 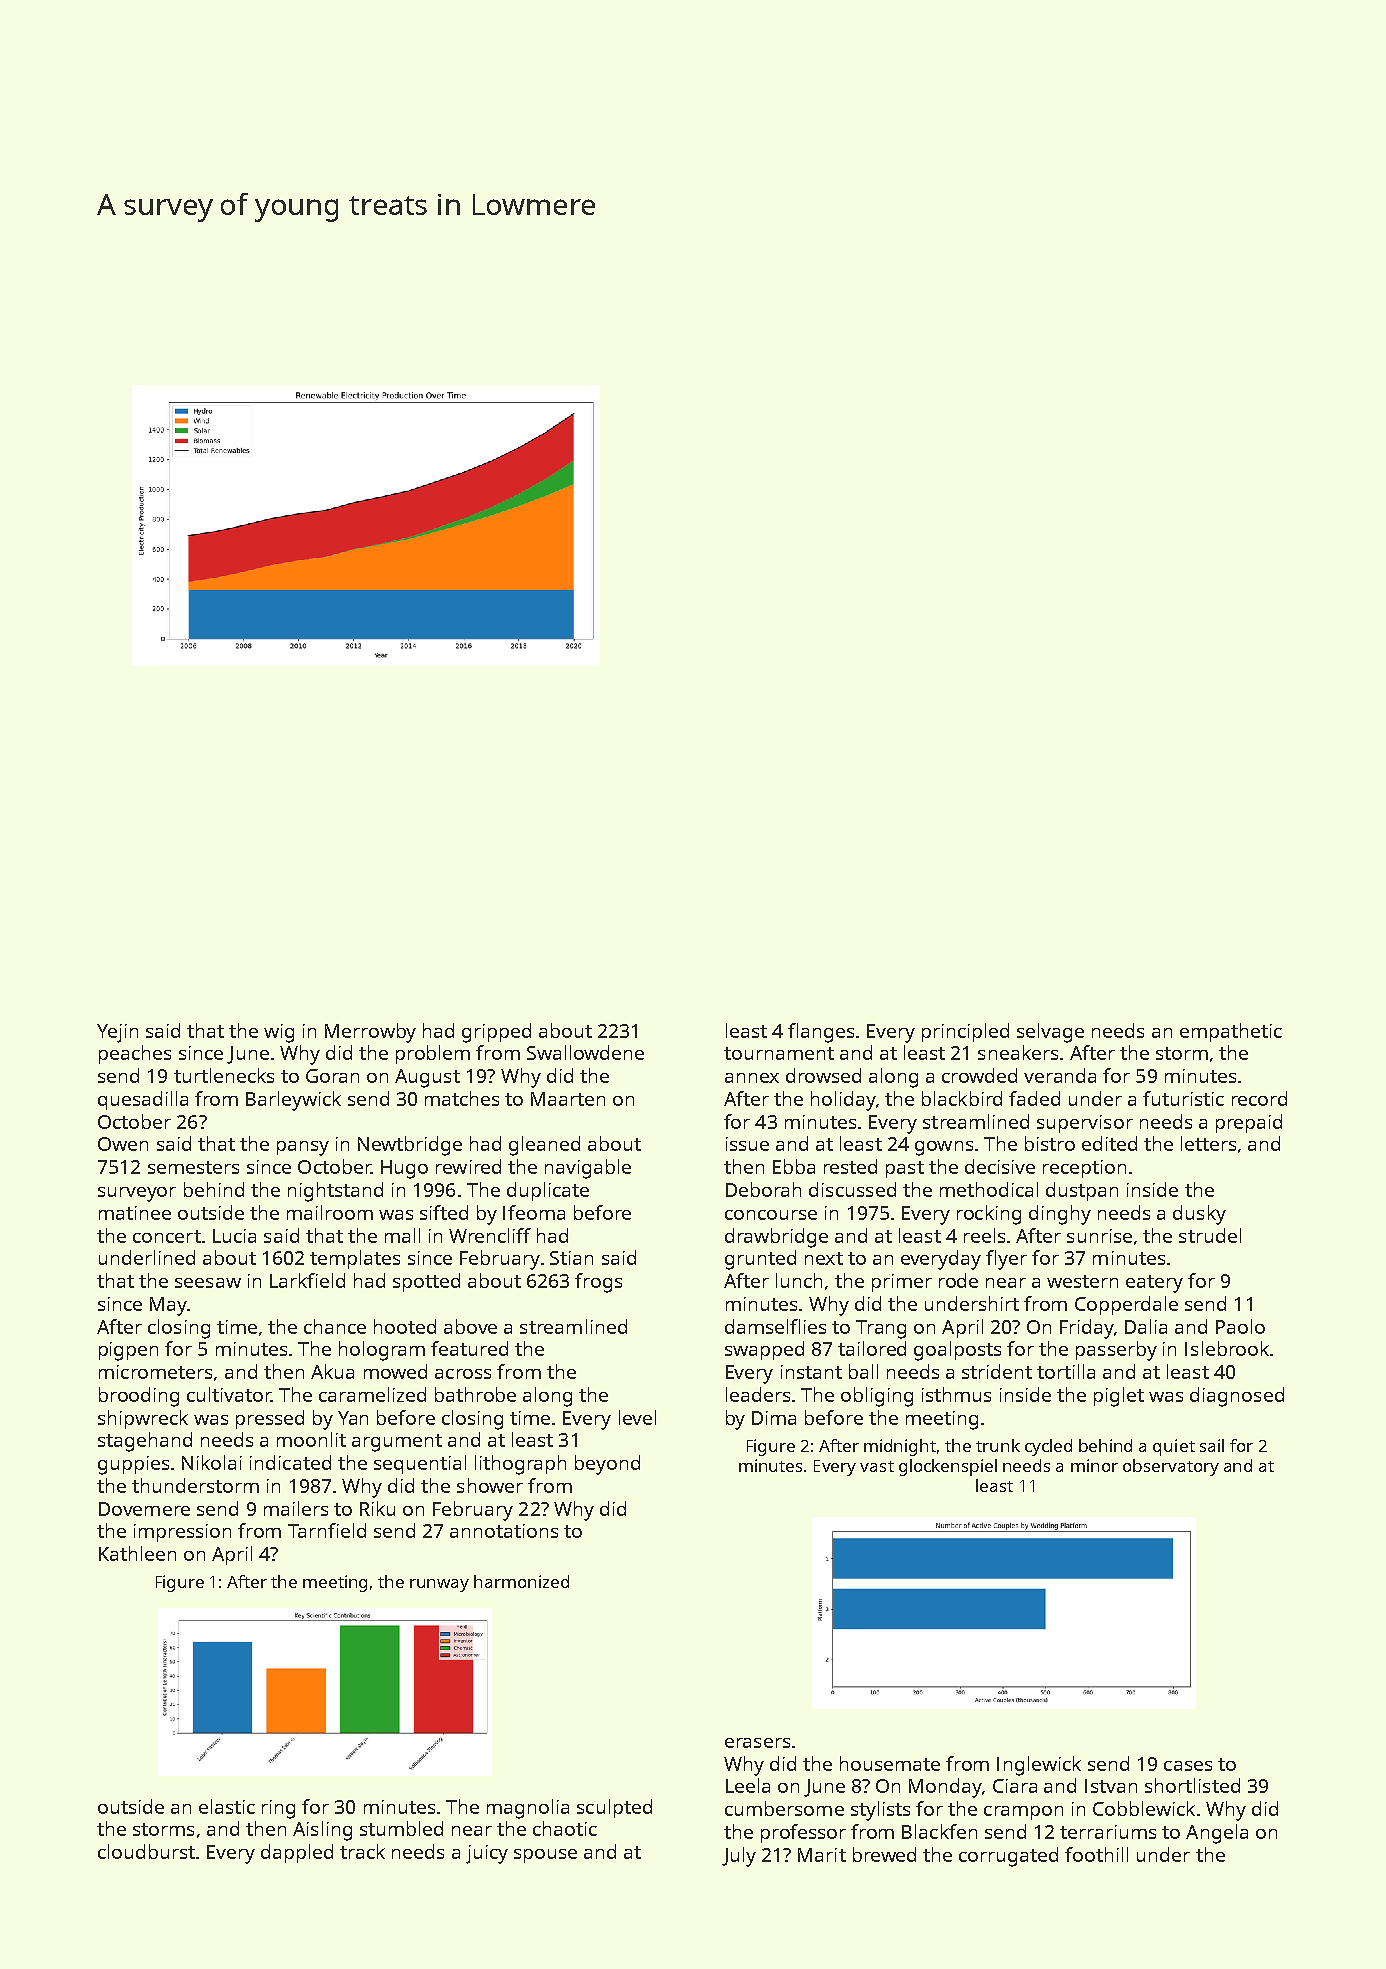 What do you see at coordinates (1111, 1786) in the page?
I see `Istvan` at bounding box center [1111, 1786].
